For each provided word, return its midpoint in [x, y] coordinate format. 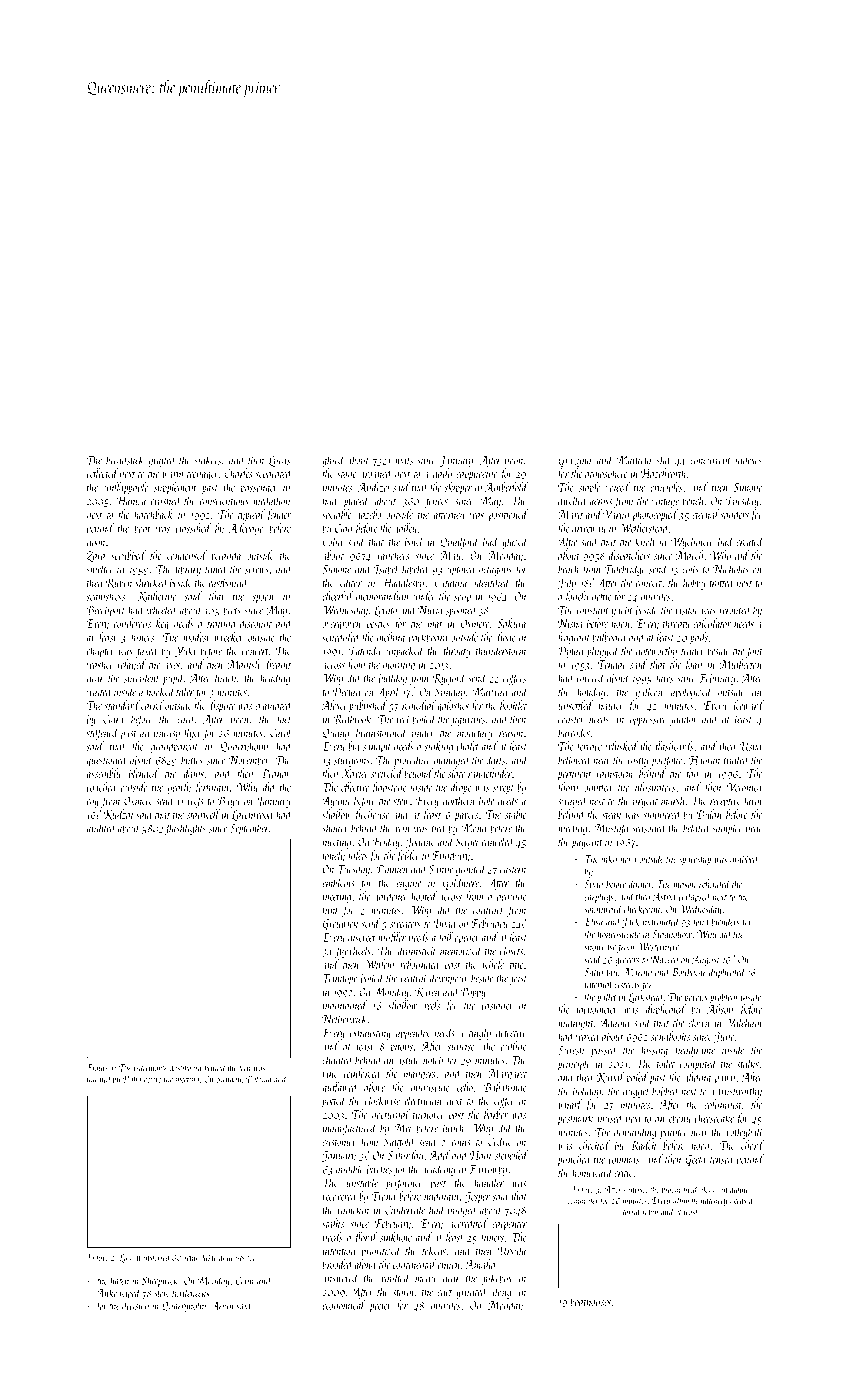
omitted [599, 787]
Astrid [665, 896]
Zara [96, 556]
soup [462, 599]
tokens [434, 1250]
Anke [107, 1292]
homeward [592, 1172]
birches [379, 1169]
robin [650, 1211]
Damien [392, 869]
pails [699, 638]
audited [101, 828]
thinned [99, 1079]
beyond [418, 774]
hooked [161, 691]
